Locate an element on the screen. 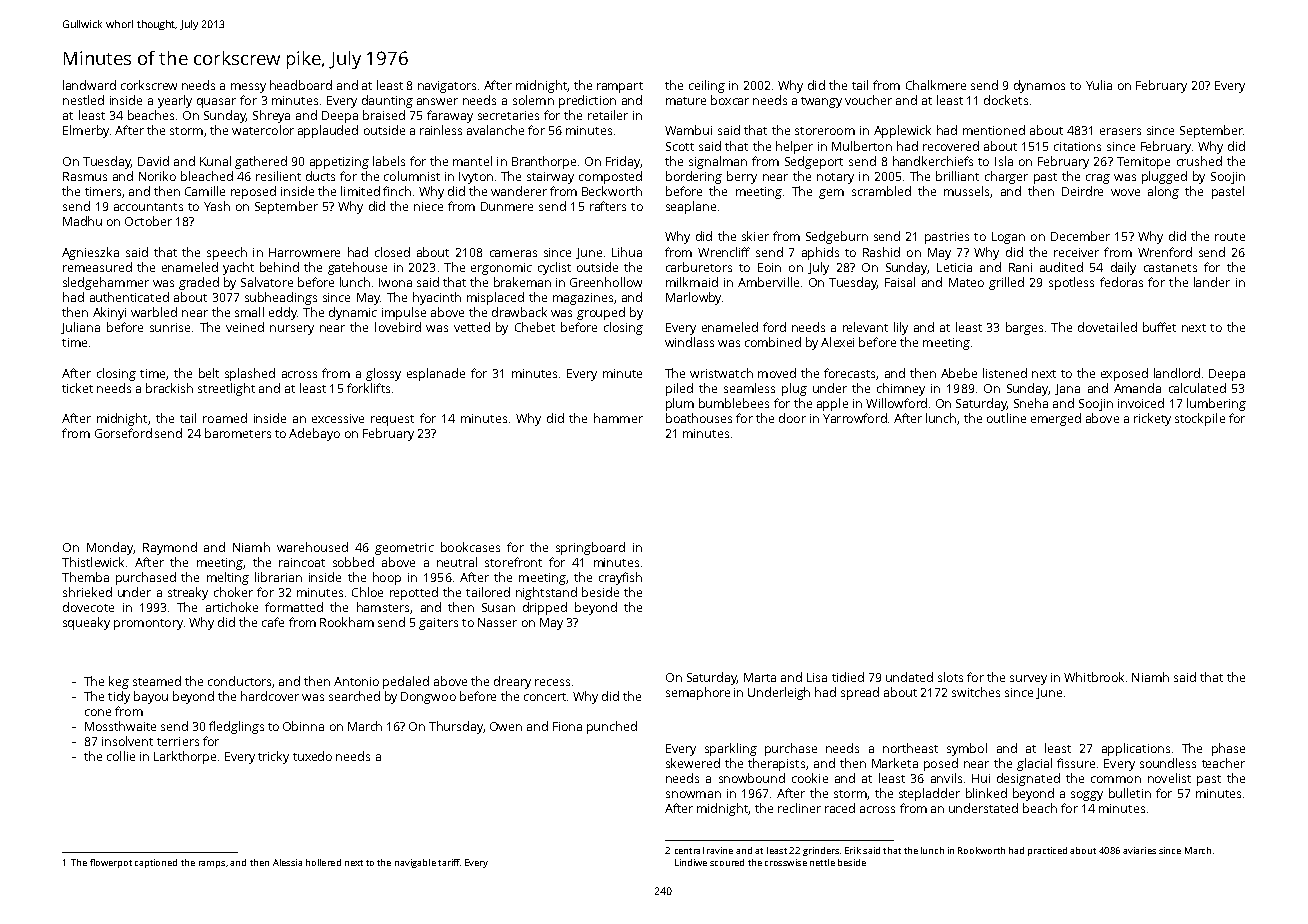  helper is located at coordinates (794, 147).
